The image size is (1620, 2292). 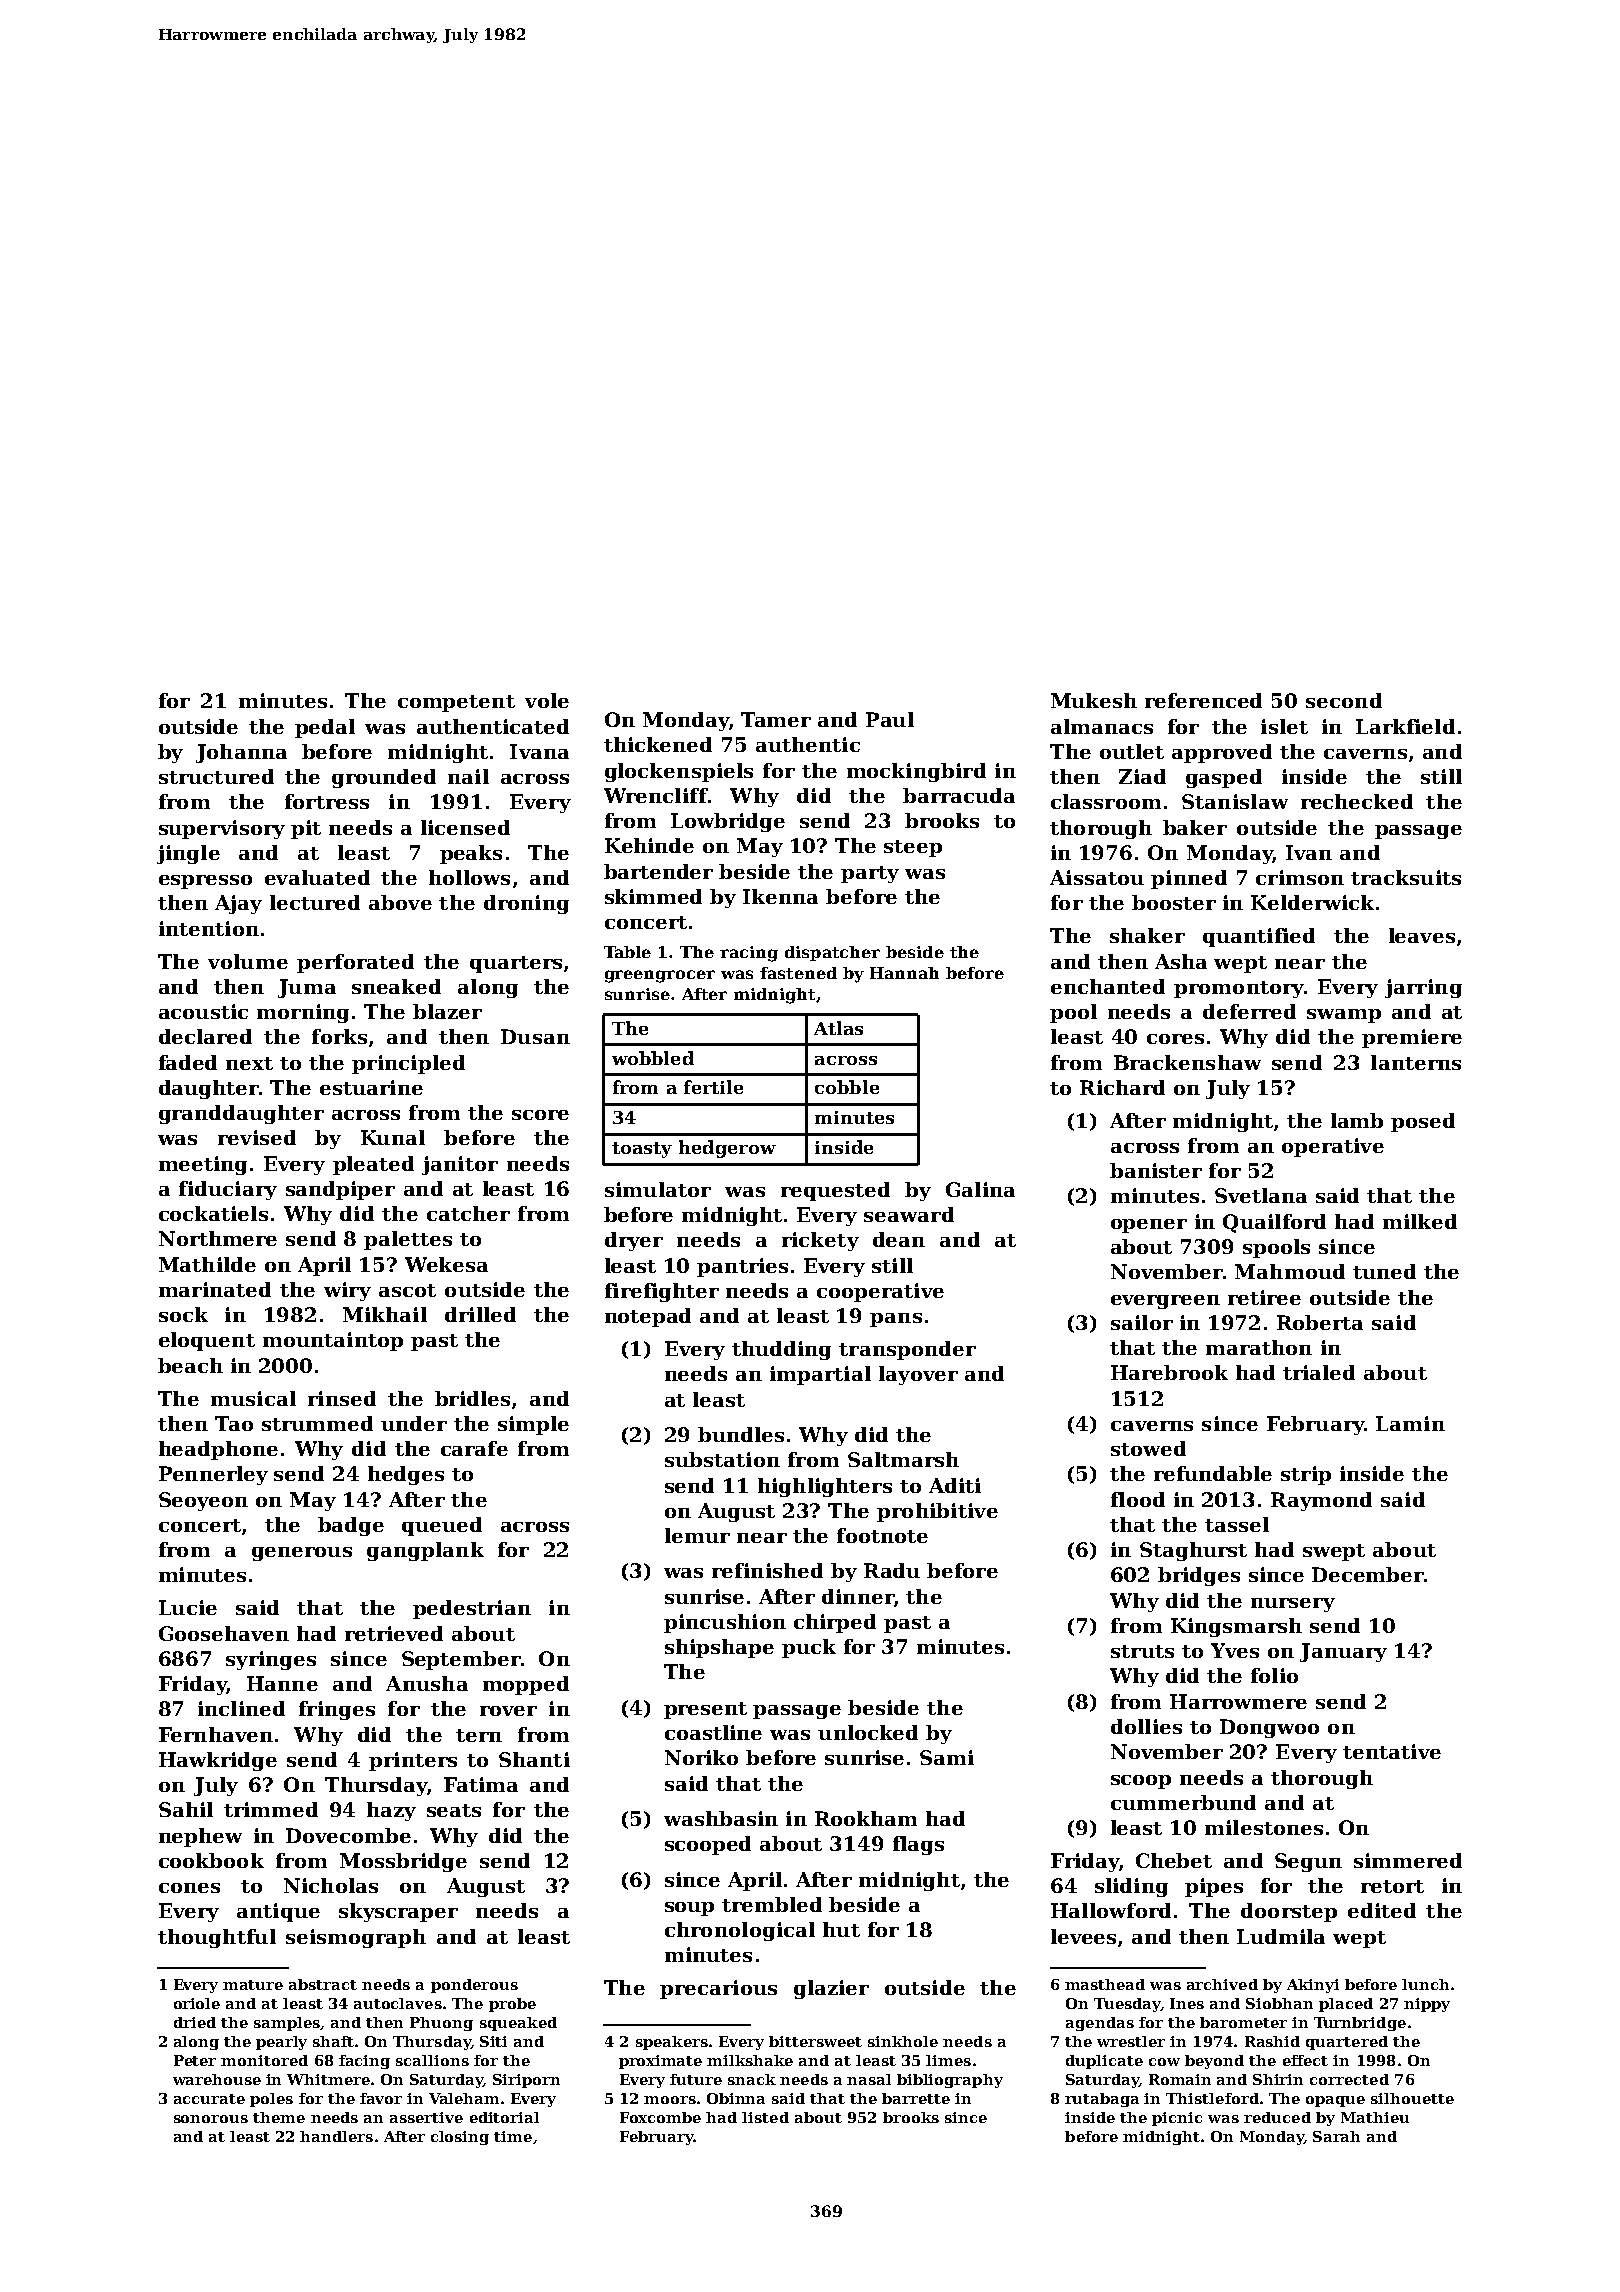 I want to click on islet, so click(x=1284, y=726).
